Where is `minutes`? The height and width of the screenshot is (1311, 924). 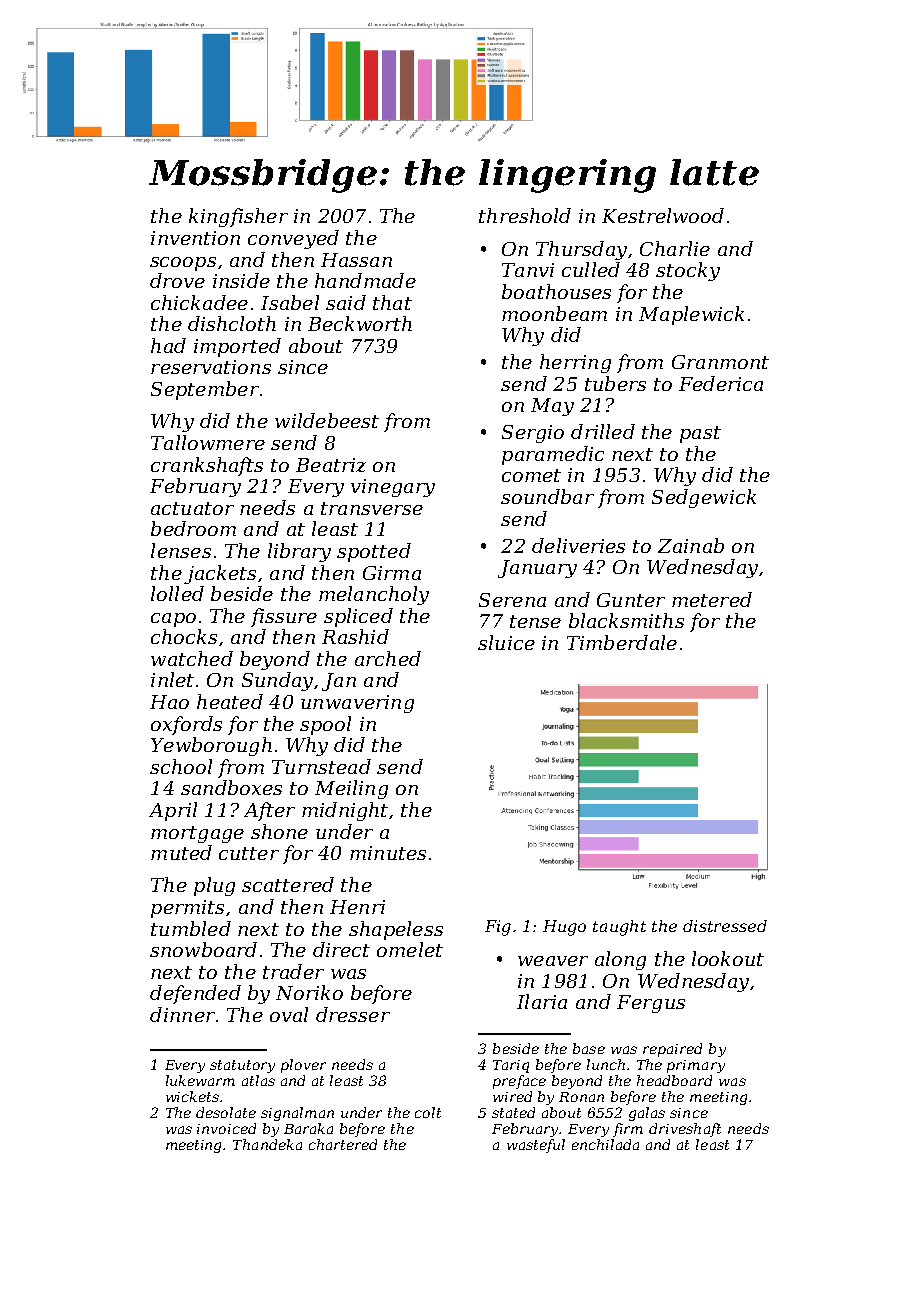 minutes is located at coordinates (388, 853).
